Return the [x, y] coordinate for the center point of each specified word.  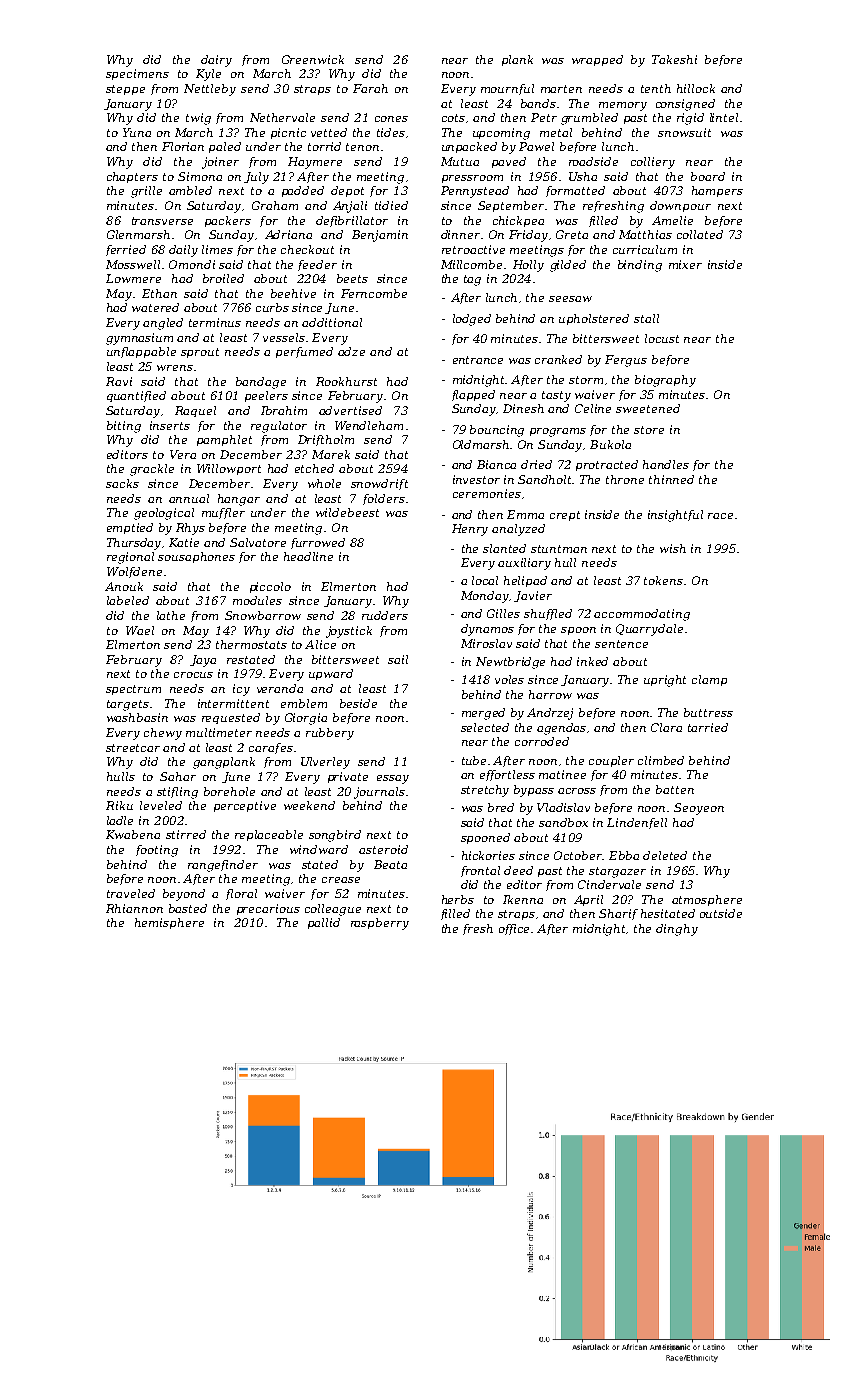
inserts [170, 425]
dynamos [487, 630]
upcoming [501, 134]
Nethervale [282, 117]
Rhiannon [134, 908]
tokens [663, 580]
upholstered [594, 319]
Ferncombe [374, 293]
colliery [653, 163]
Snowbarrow [263, 615]
